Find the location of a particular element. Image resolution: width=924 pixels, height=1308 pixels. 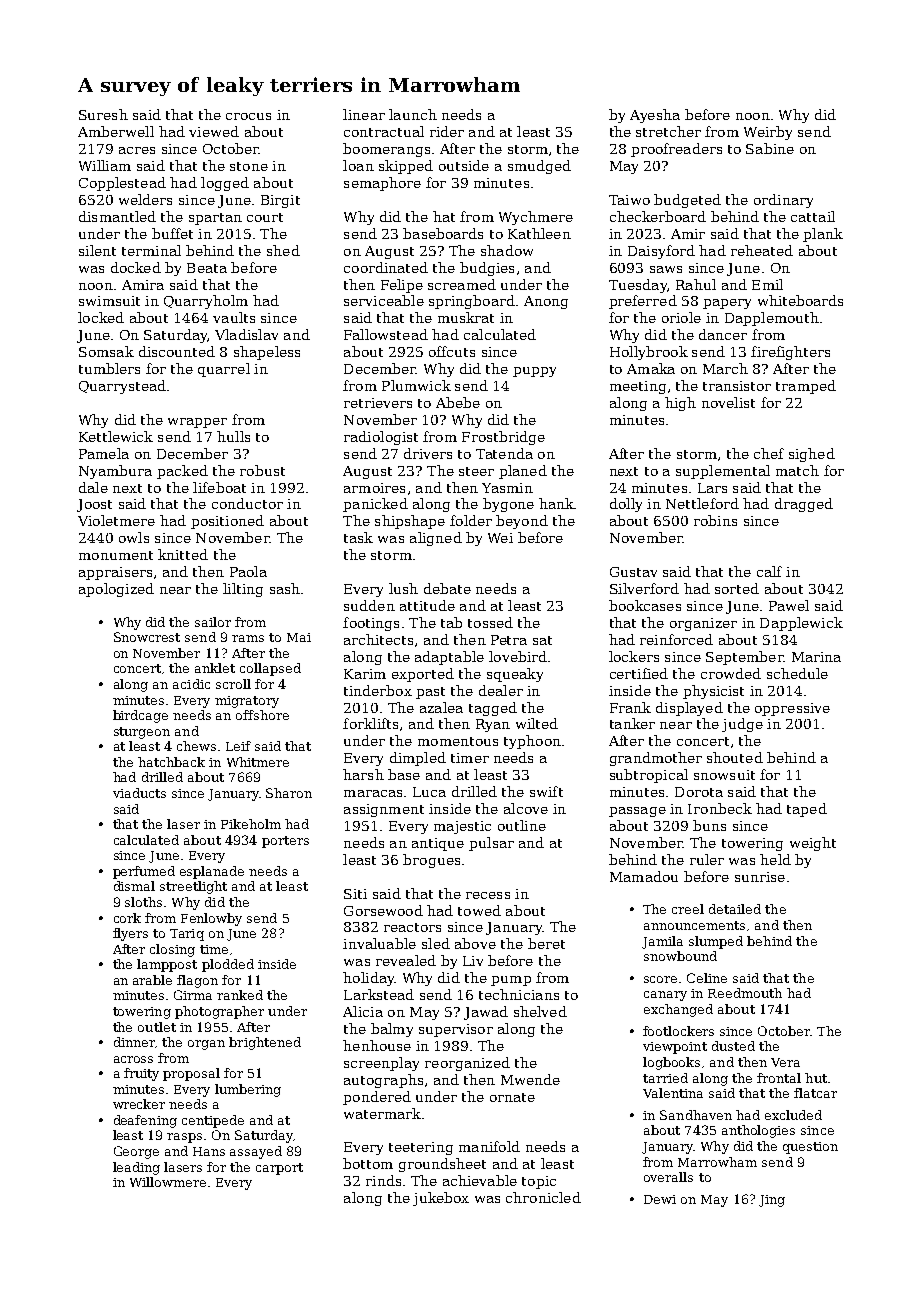

flyers is located at coordinates (130, 934).
